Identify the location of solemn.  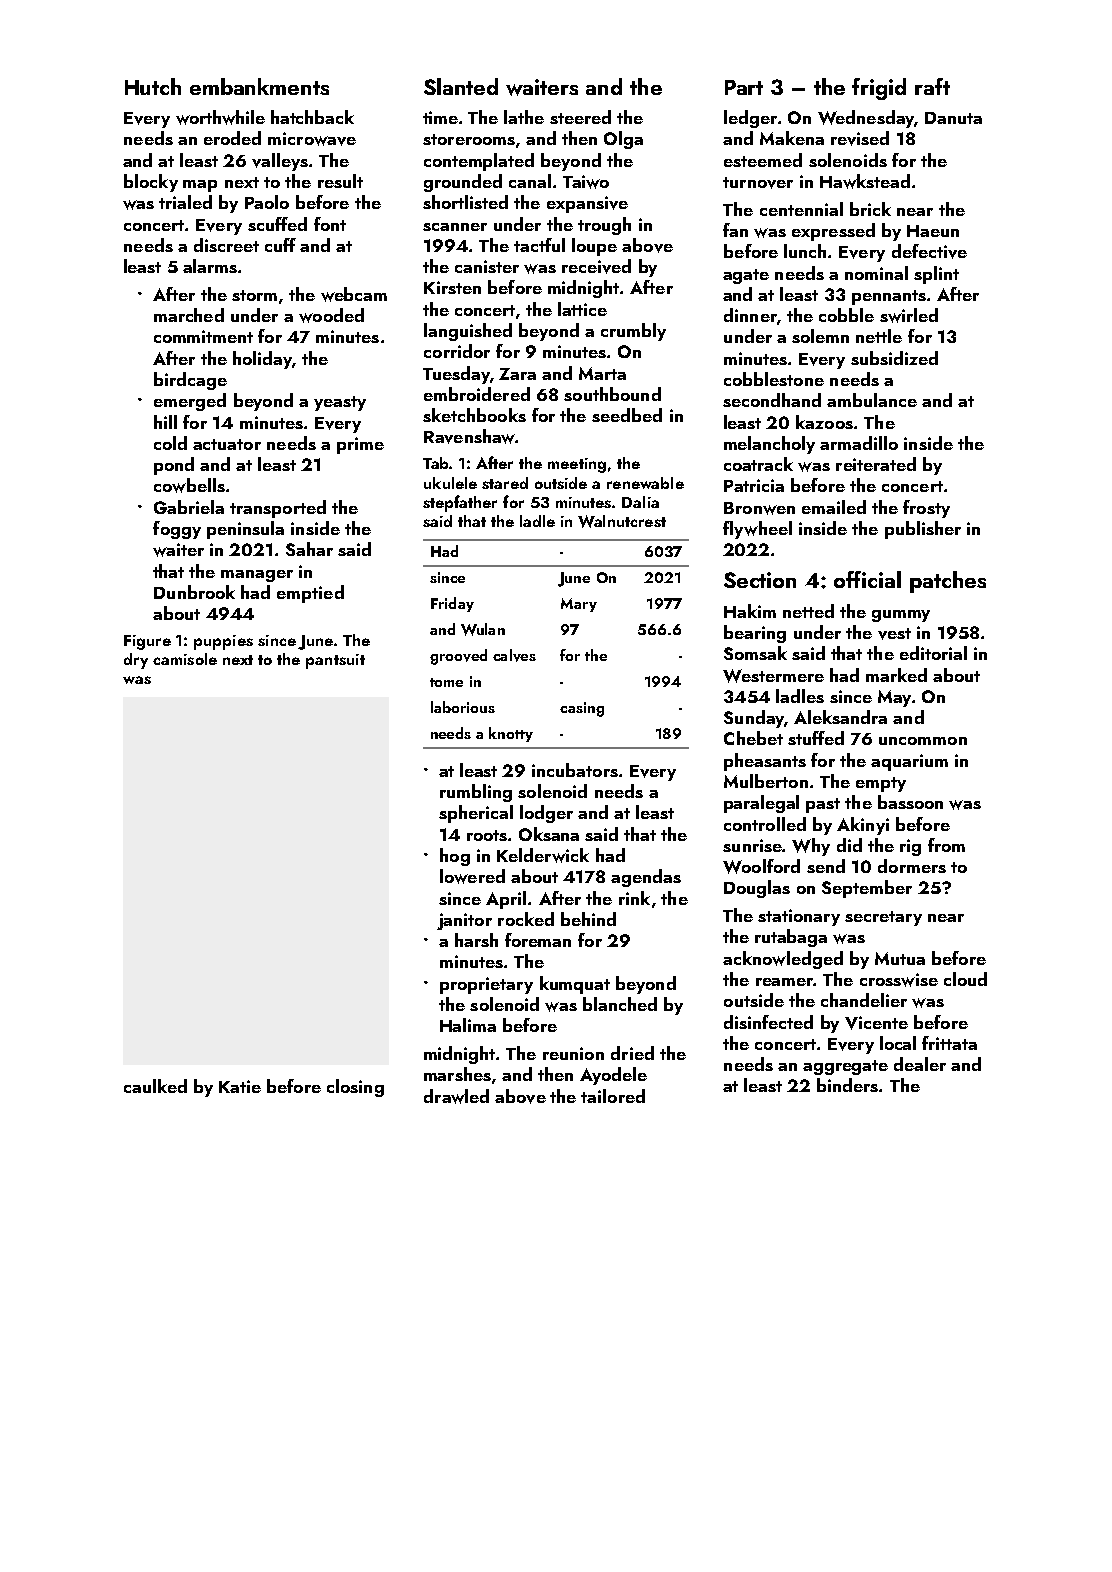
(820, 336).
